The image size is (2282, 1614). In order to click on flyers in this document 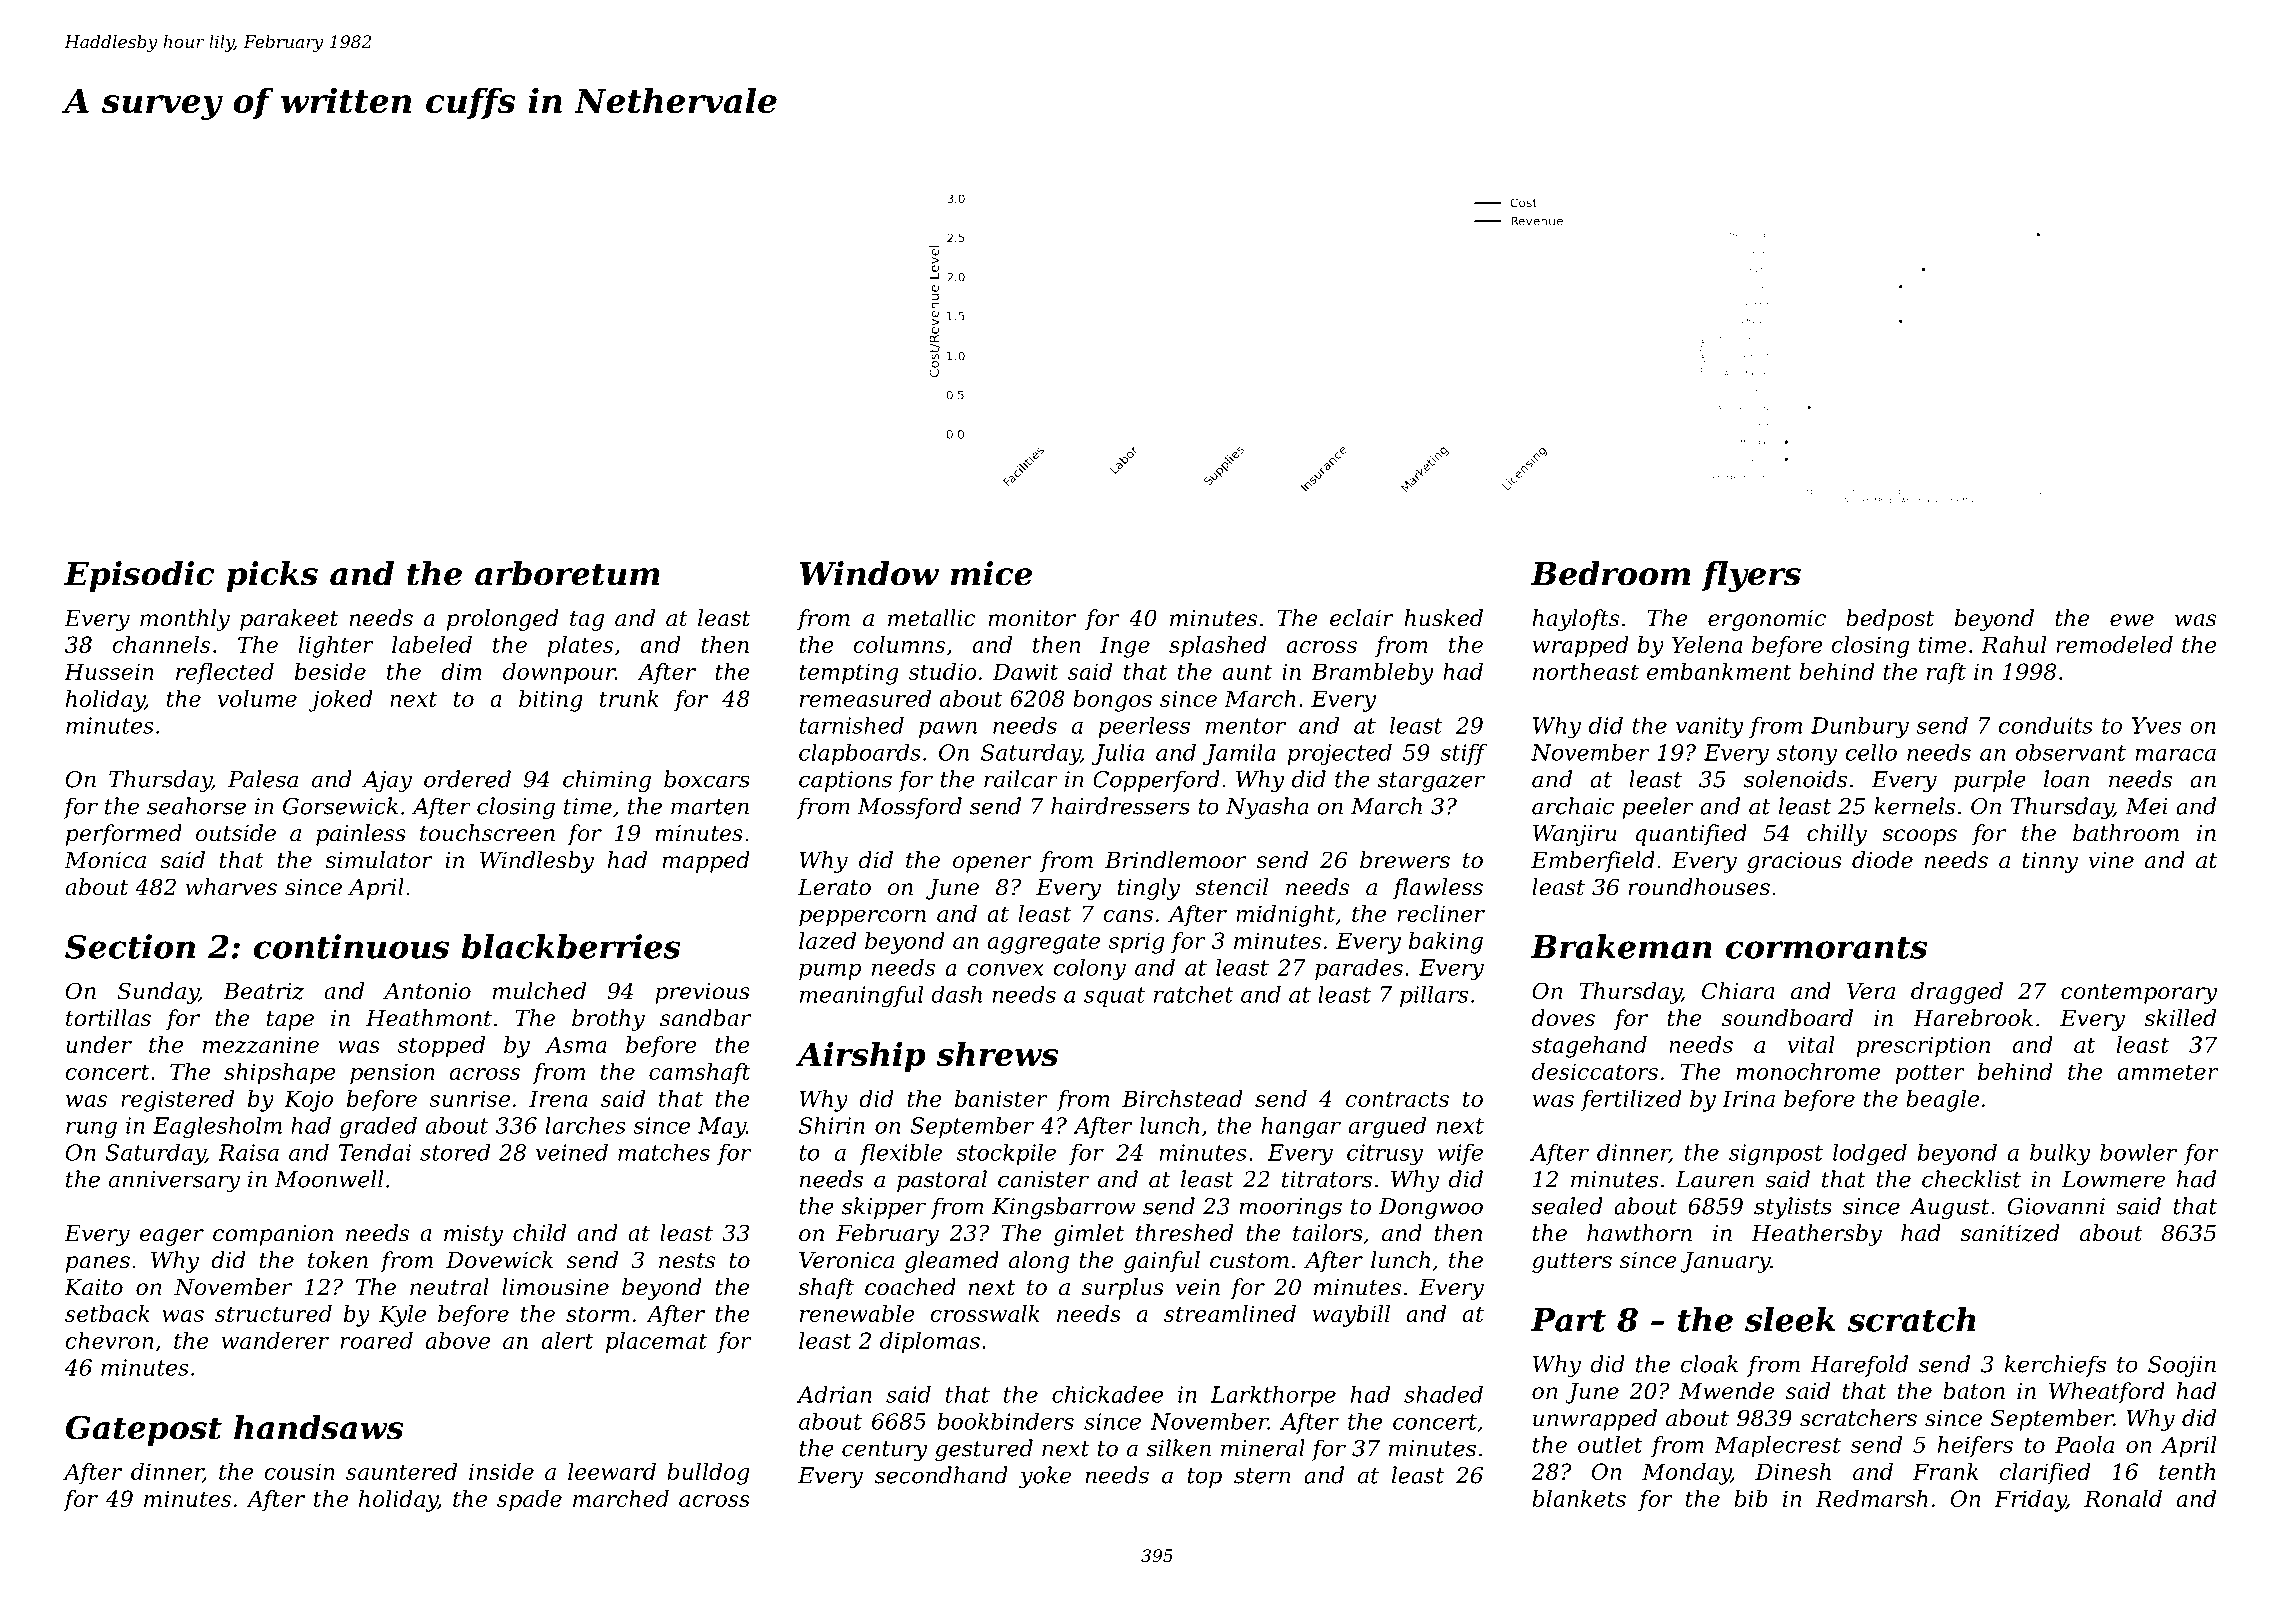, I will do `click(1751, 576)`.
